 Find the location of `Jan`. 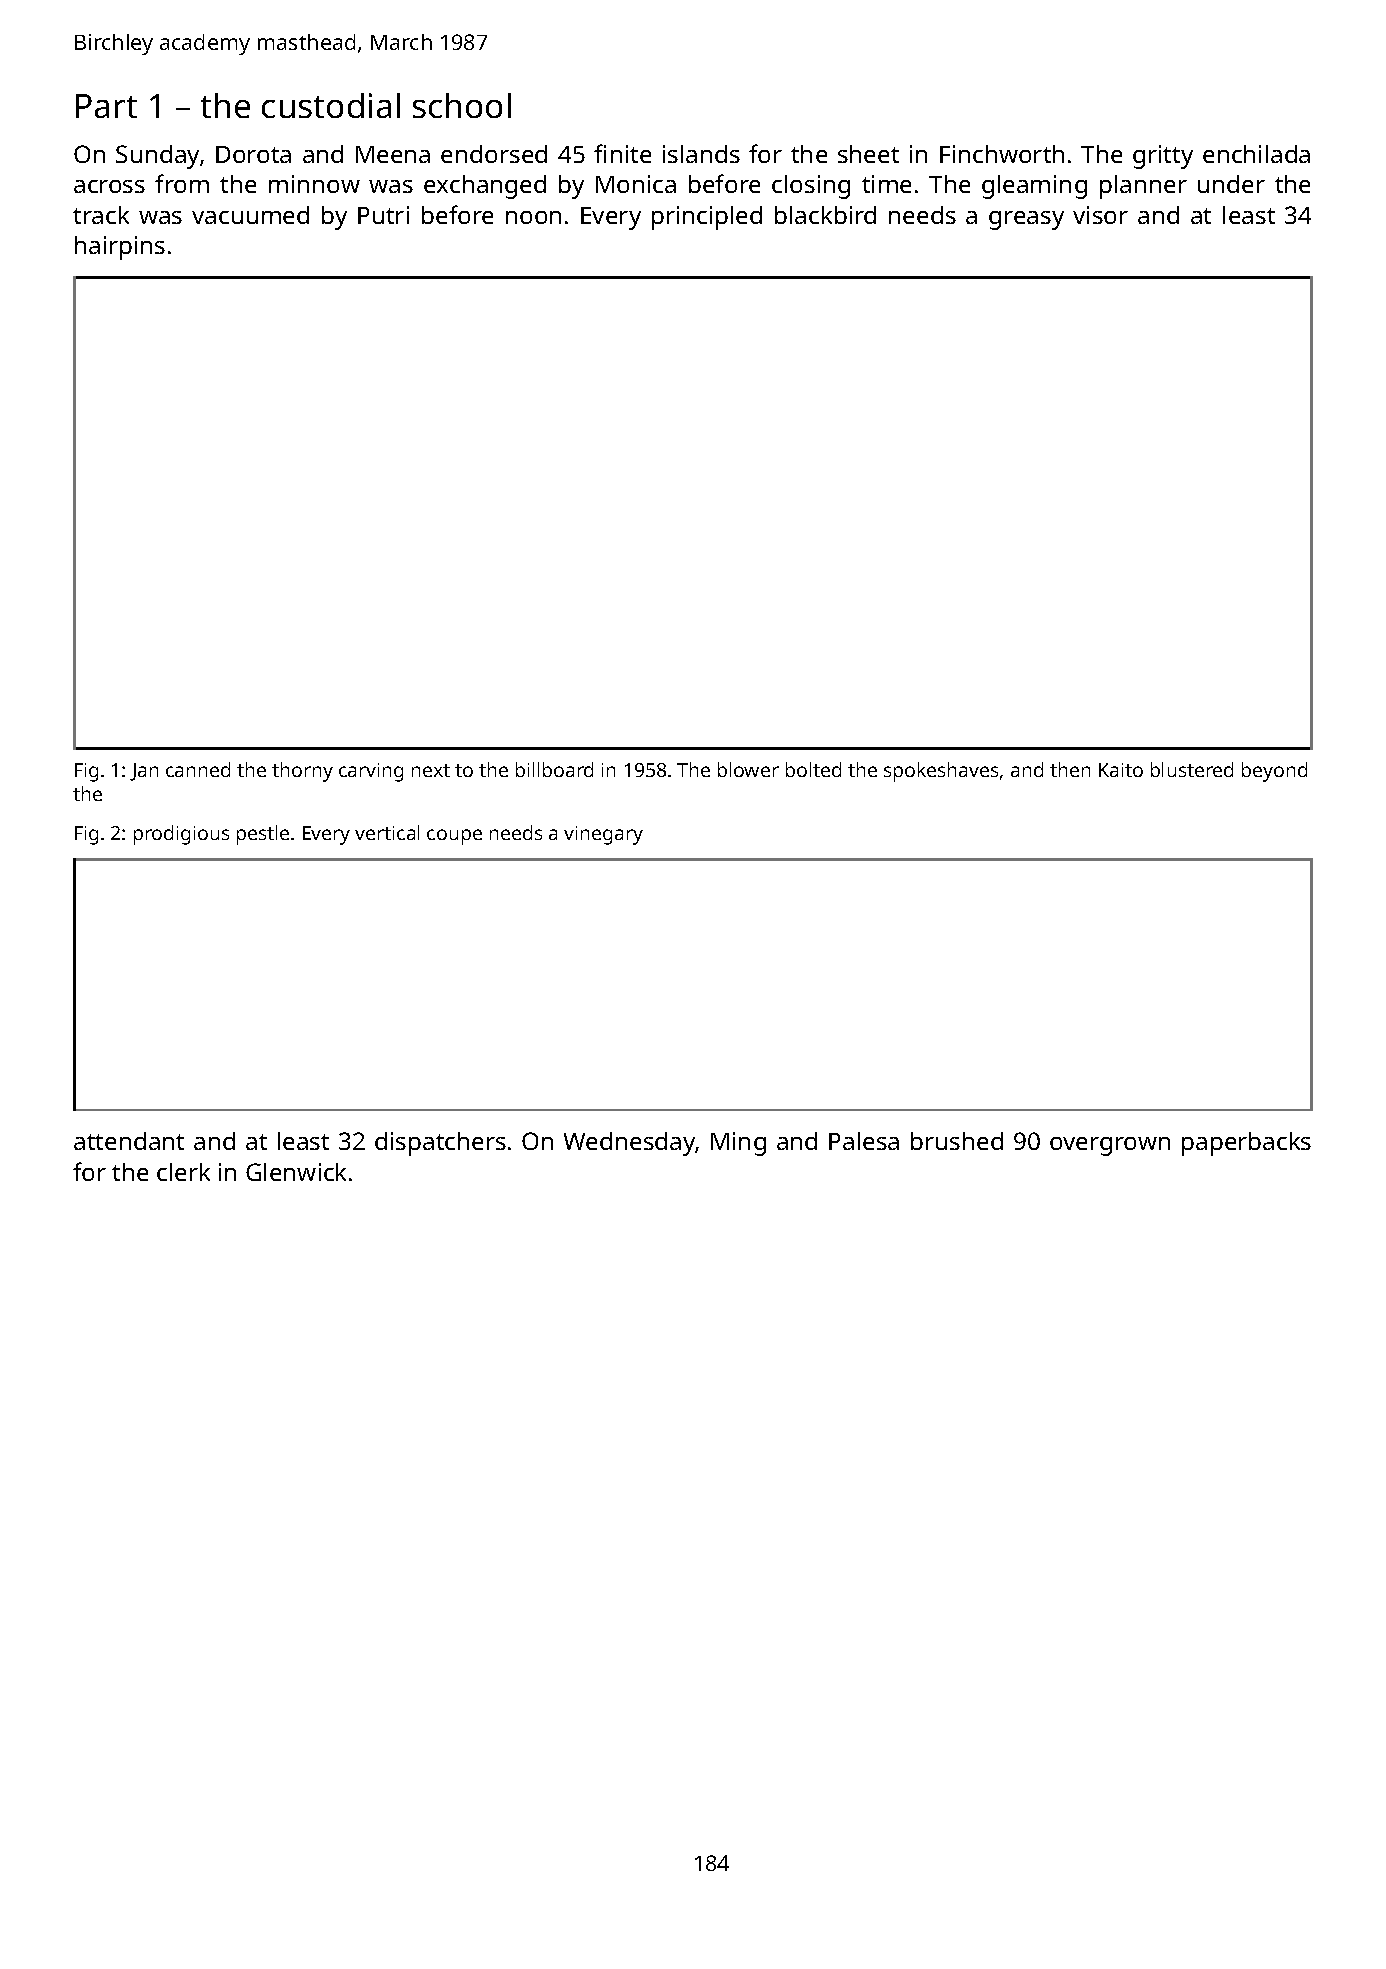

Jan is located at coordinates (144, 772).
